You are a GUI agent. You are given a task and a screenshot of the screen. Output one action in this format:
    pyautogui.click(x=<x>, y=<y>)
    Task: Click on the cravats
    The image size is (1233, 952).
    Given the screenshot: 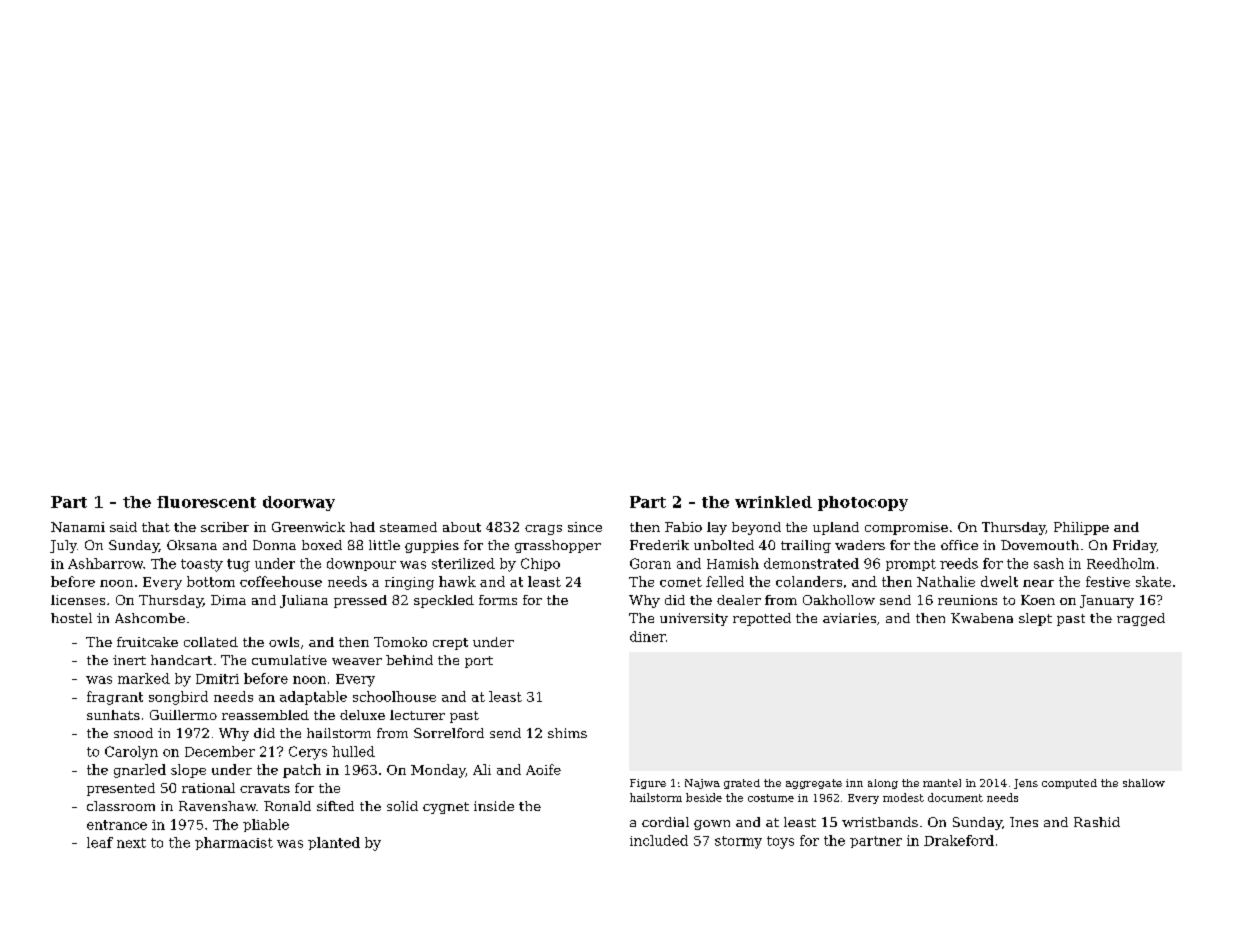 What is the action you would take?
    pyautogui.click(x=265, y=788)
